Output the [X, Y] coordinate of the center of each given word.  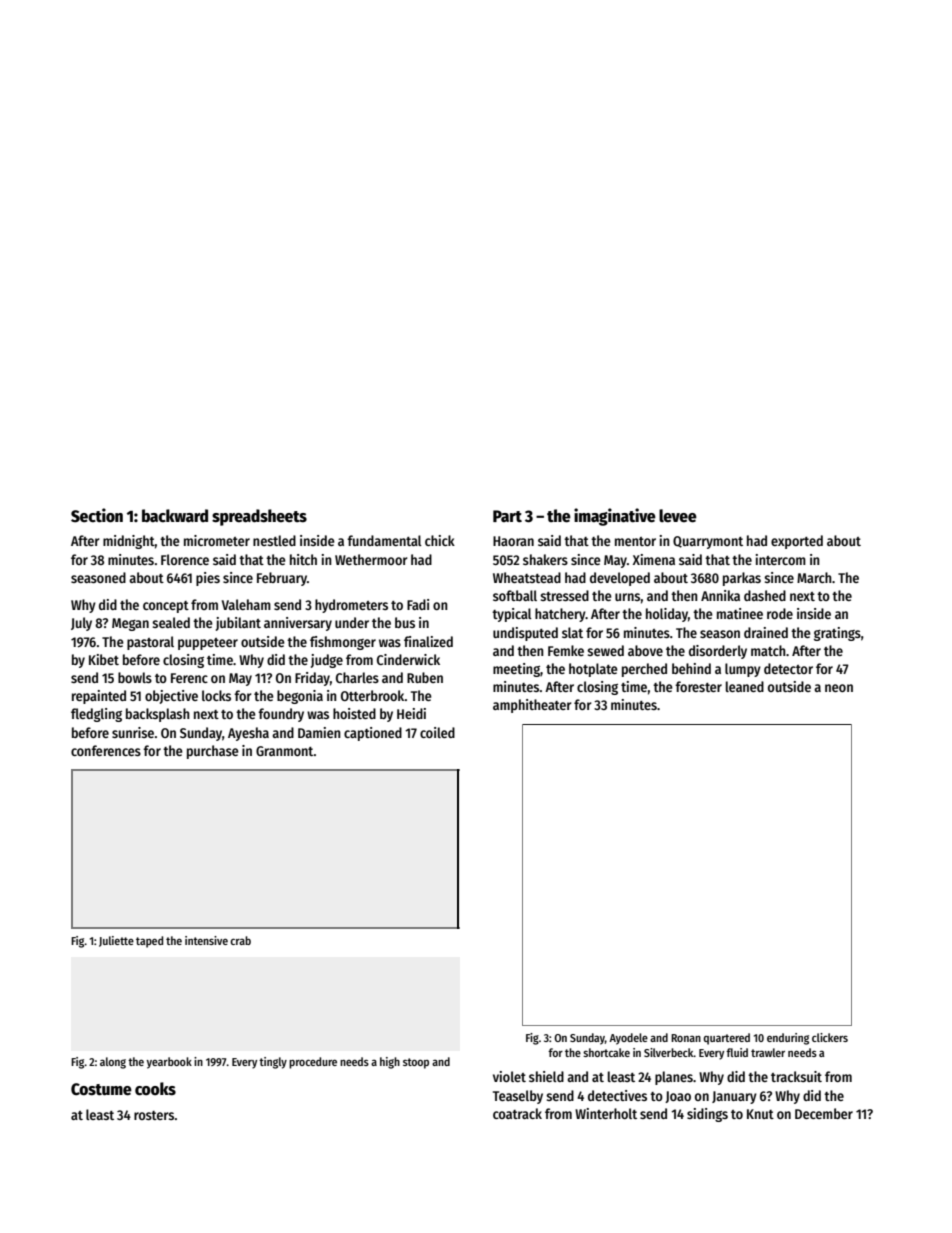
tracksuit [796, 1076]
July [81, 624]
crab [240, 940]
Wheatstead [527, 577]
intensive [206, 940]
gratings [837, 634]
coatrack [517, 1113]
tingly [273, 1063]
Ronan [686, 1038]
